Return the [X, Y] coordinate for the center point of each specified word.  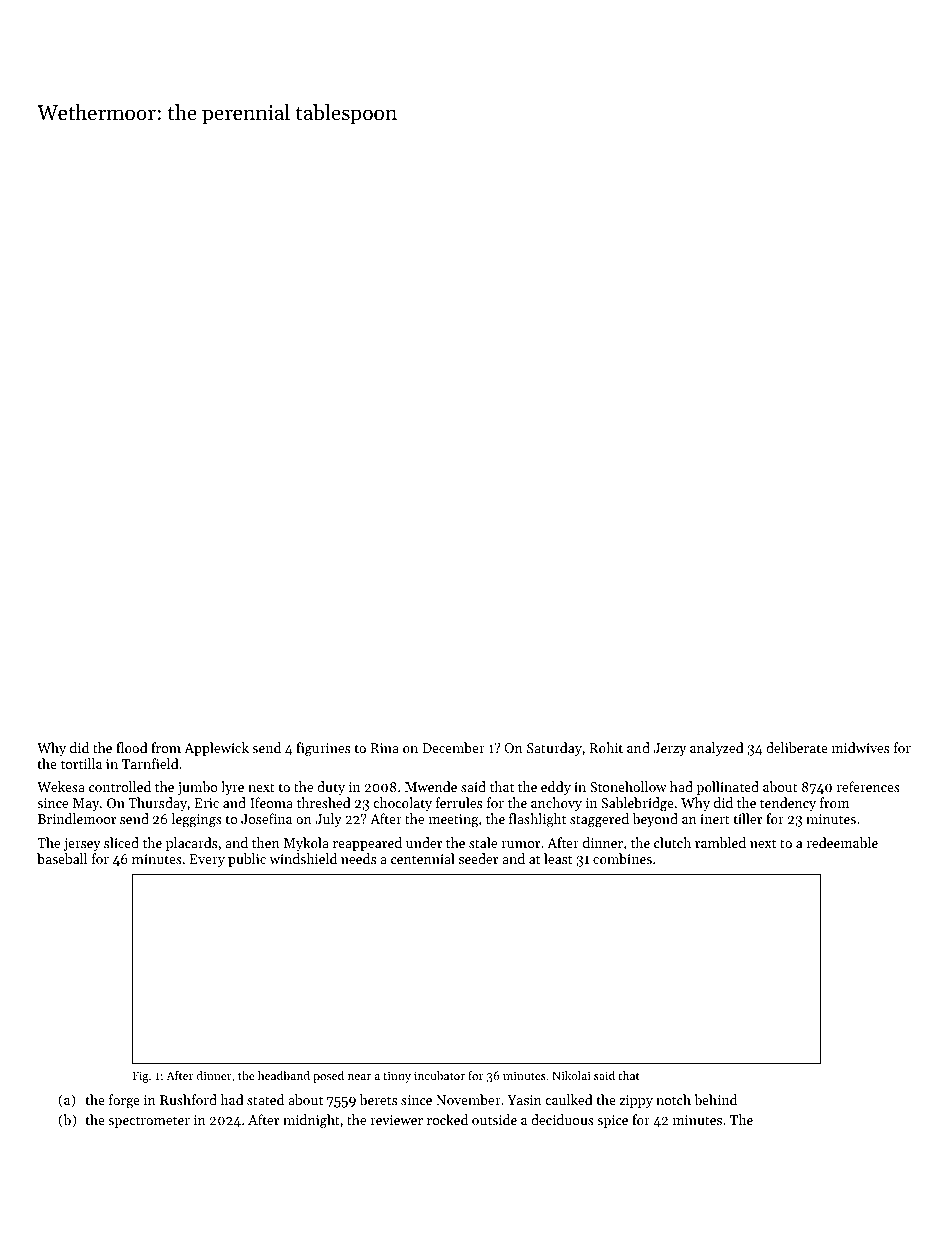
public [247, 860]
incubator [439, 1075]
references [868, 786]
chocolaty [402, 804]
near [359, 1077]
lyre [232, 788]
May [86, 804]
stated [265, 1099]
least [558, 858]
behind [715, 1099]
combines [622, 858]
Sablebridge [637, 804]
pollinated [728, 788]
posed [328, 1077]
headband [284, 1075]
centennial [423, 858]
